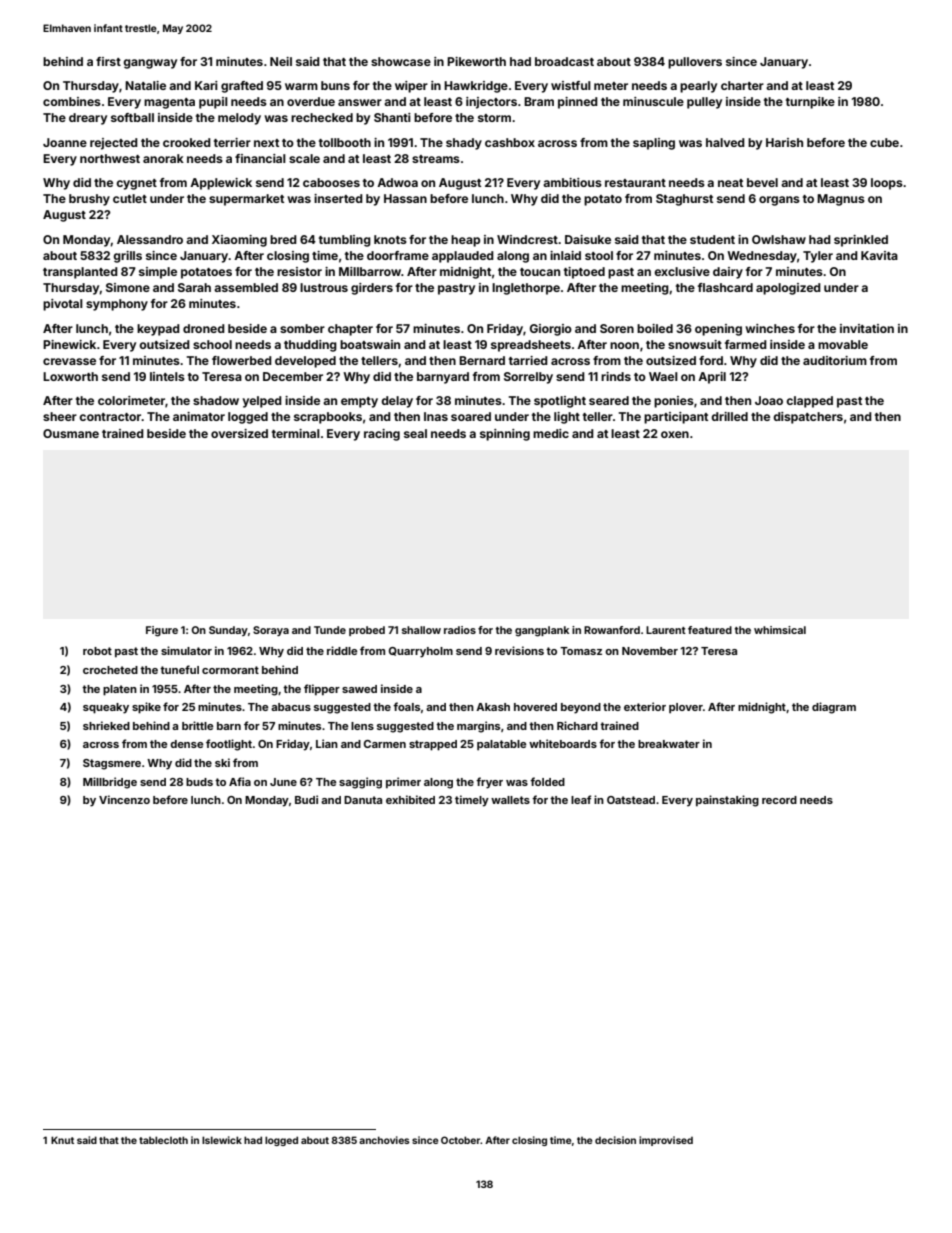 The height and width of the screenshot is (1233, 952). Describe the element at coordinates (563, 743) in the screenshot. I see `whiteboards` at that location.
